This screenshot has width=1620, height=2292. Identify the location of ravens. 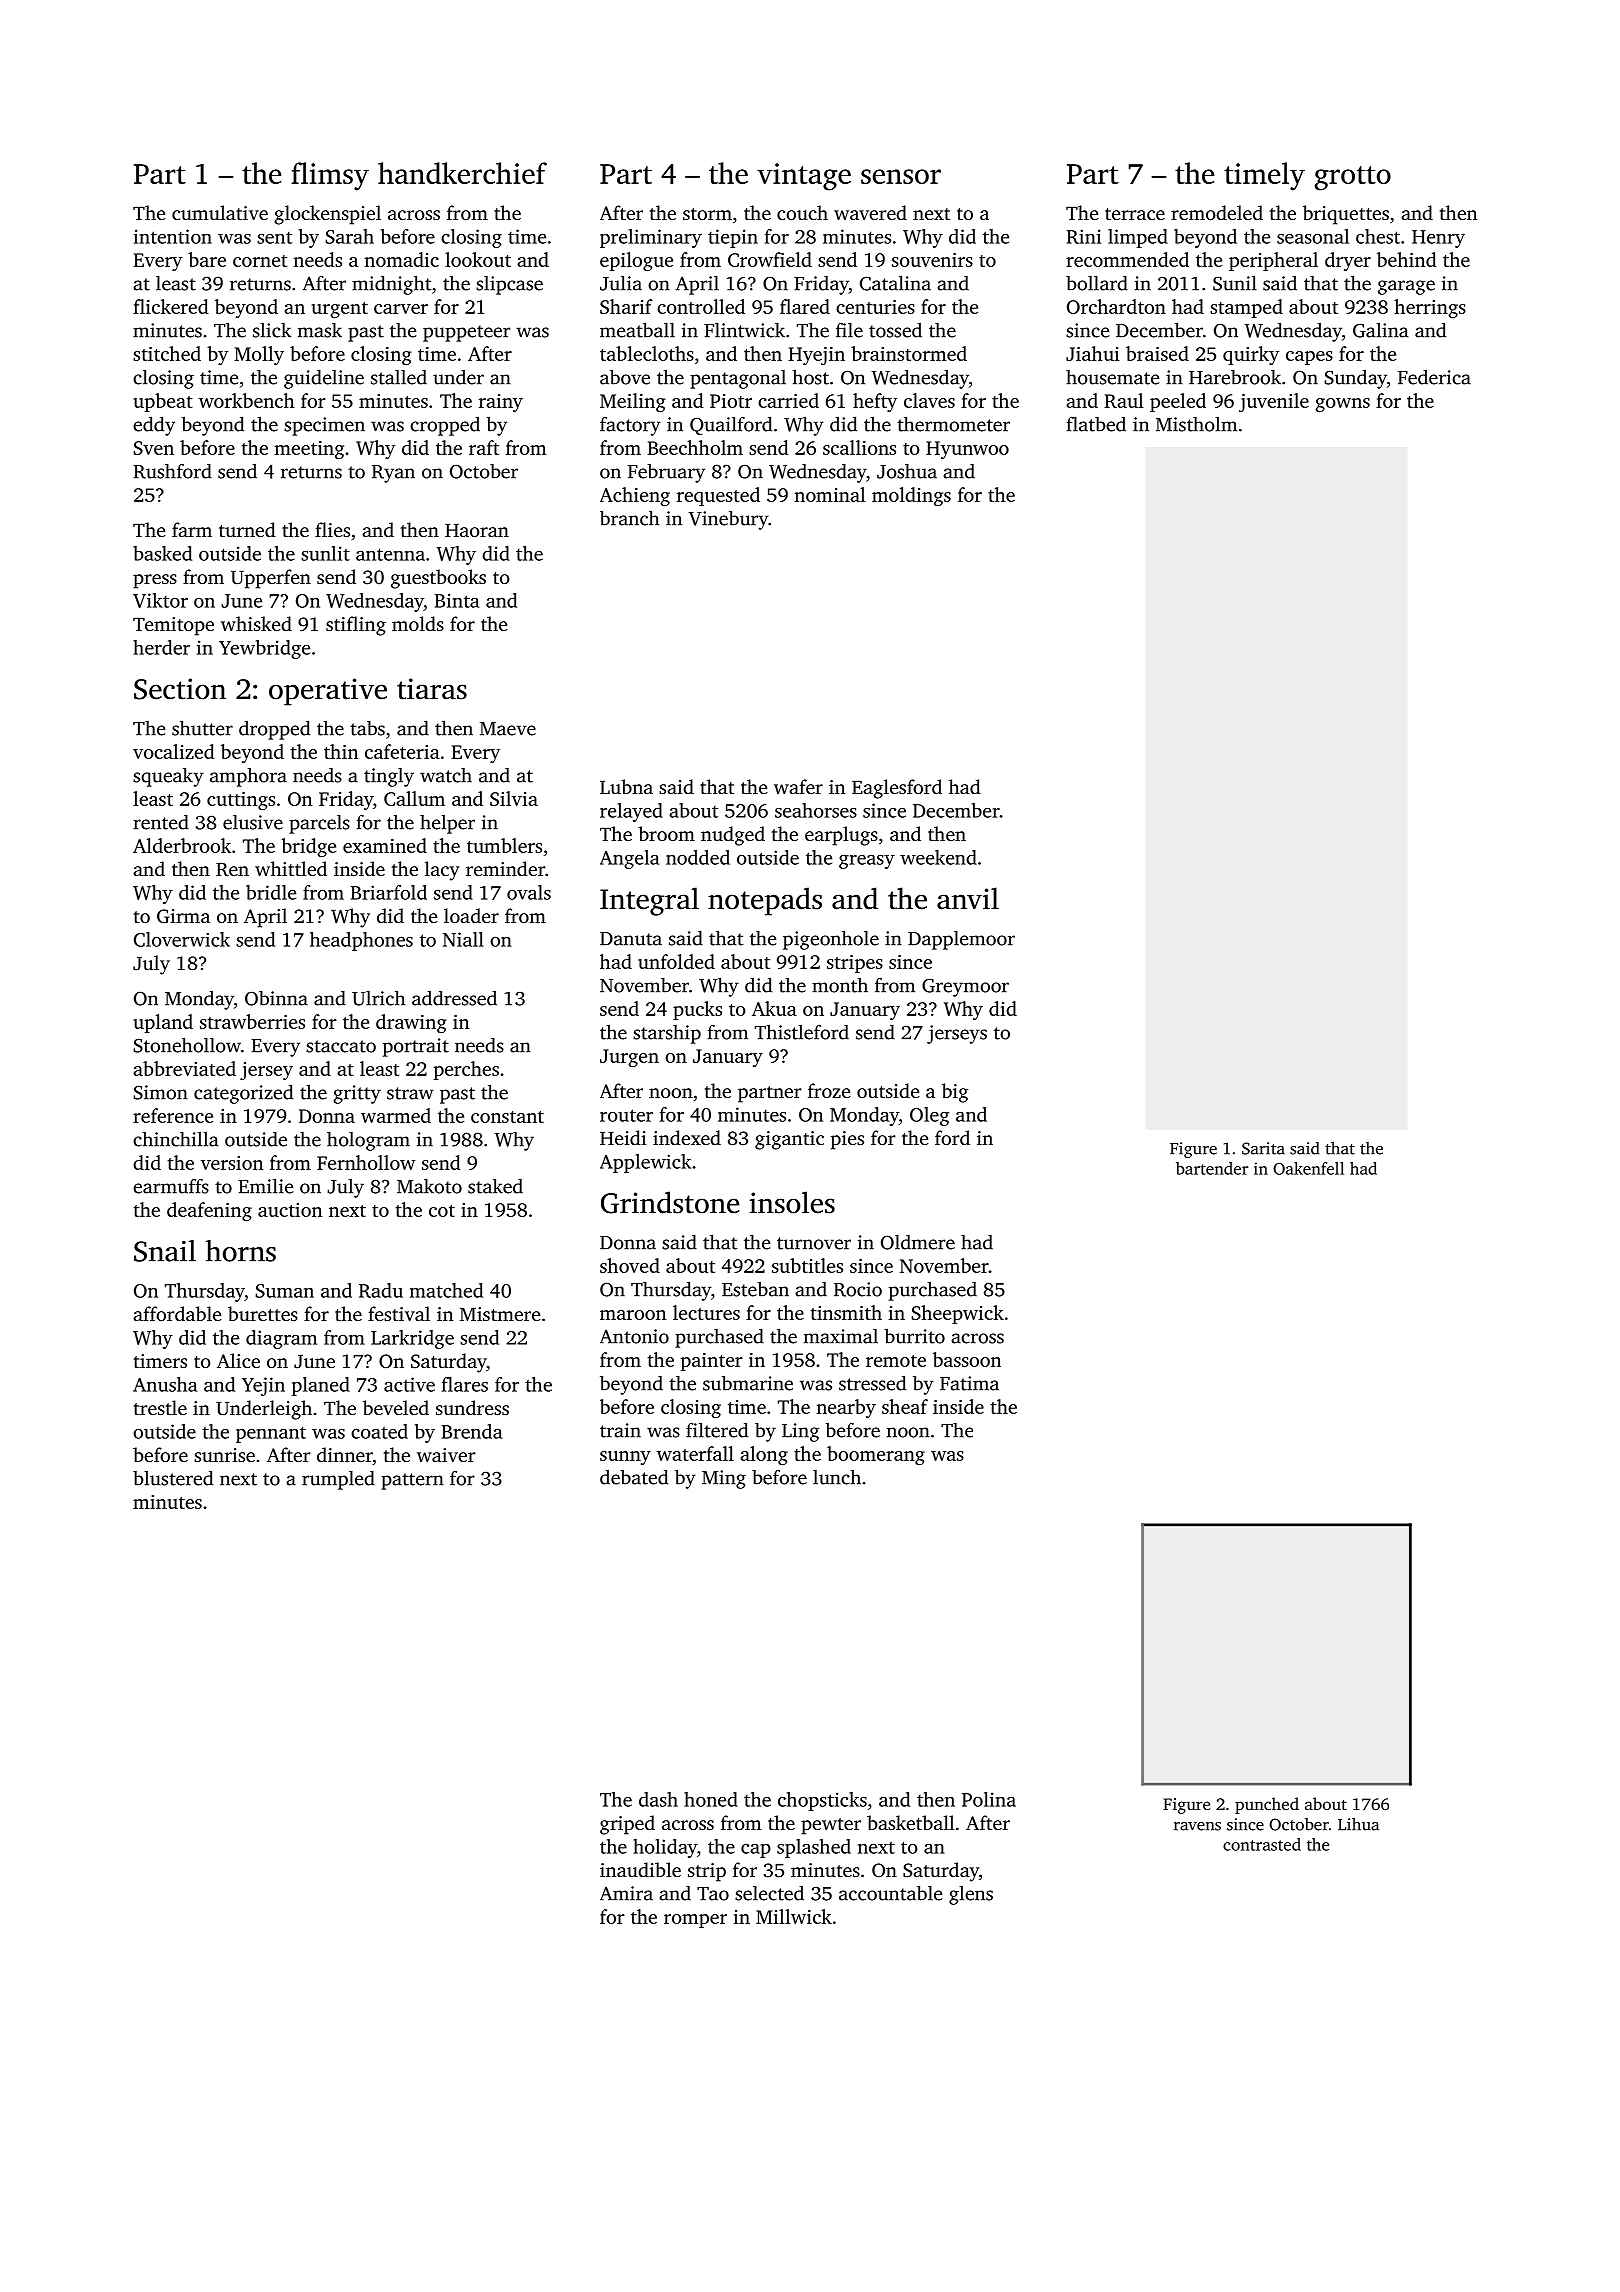
(1197, 1826).
